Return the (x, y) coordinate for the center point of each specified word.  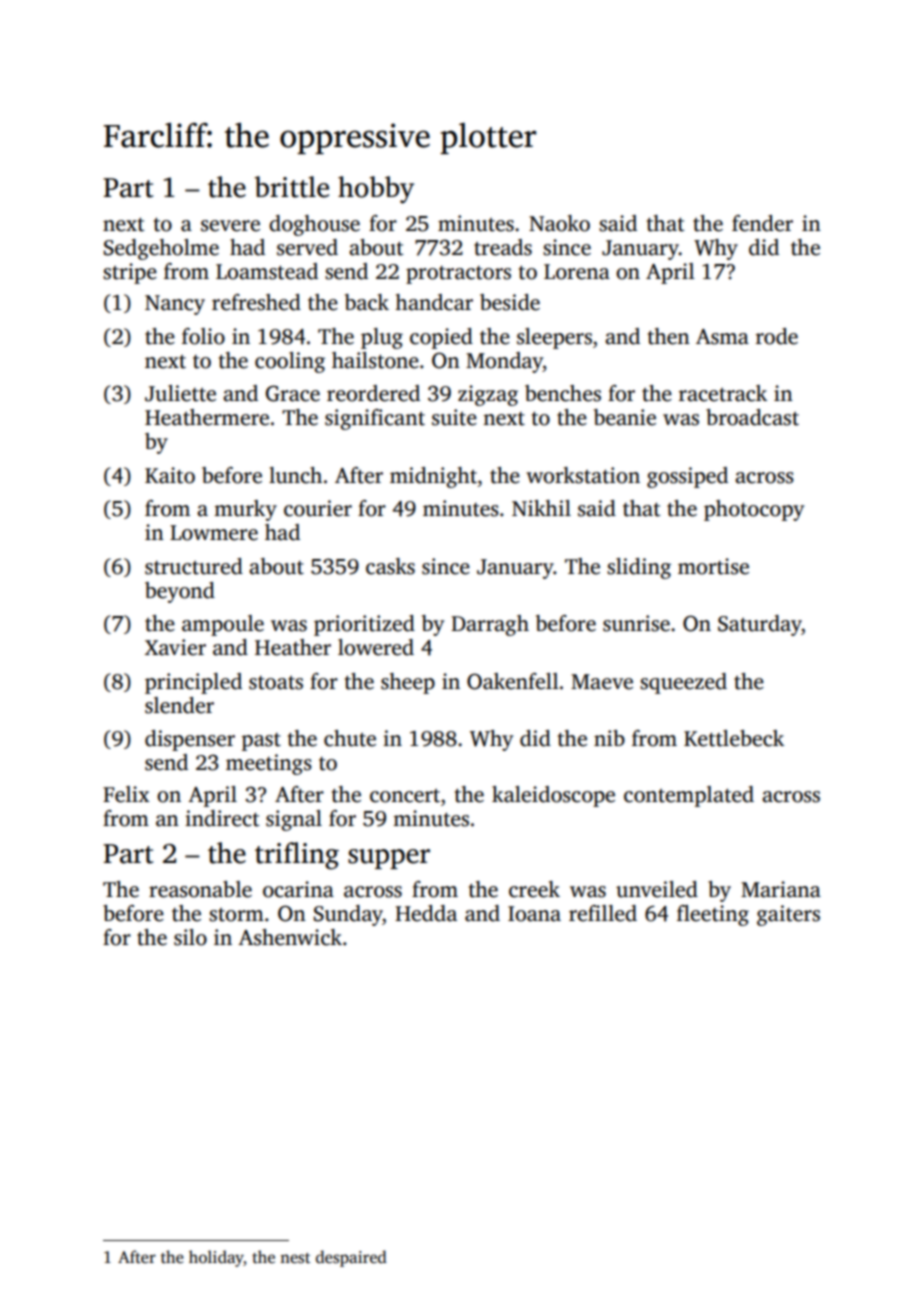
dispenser (190, 740)
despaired (351, 1258)
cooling (290, 362)
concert (405, 796)
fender (762, 223)
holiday (216, 1258)
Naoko (559, 223)
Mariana (781, 889)
